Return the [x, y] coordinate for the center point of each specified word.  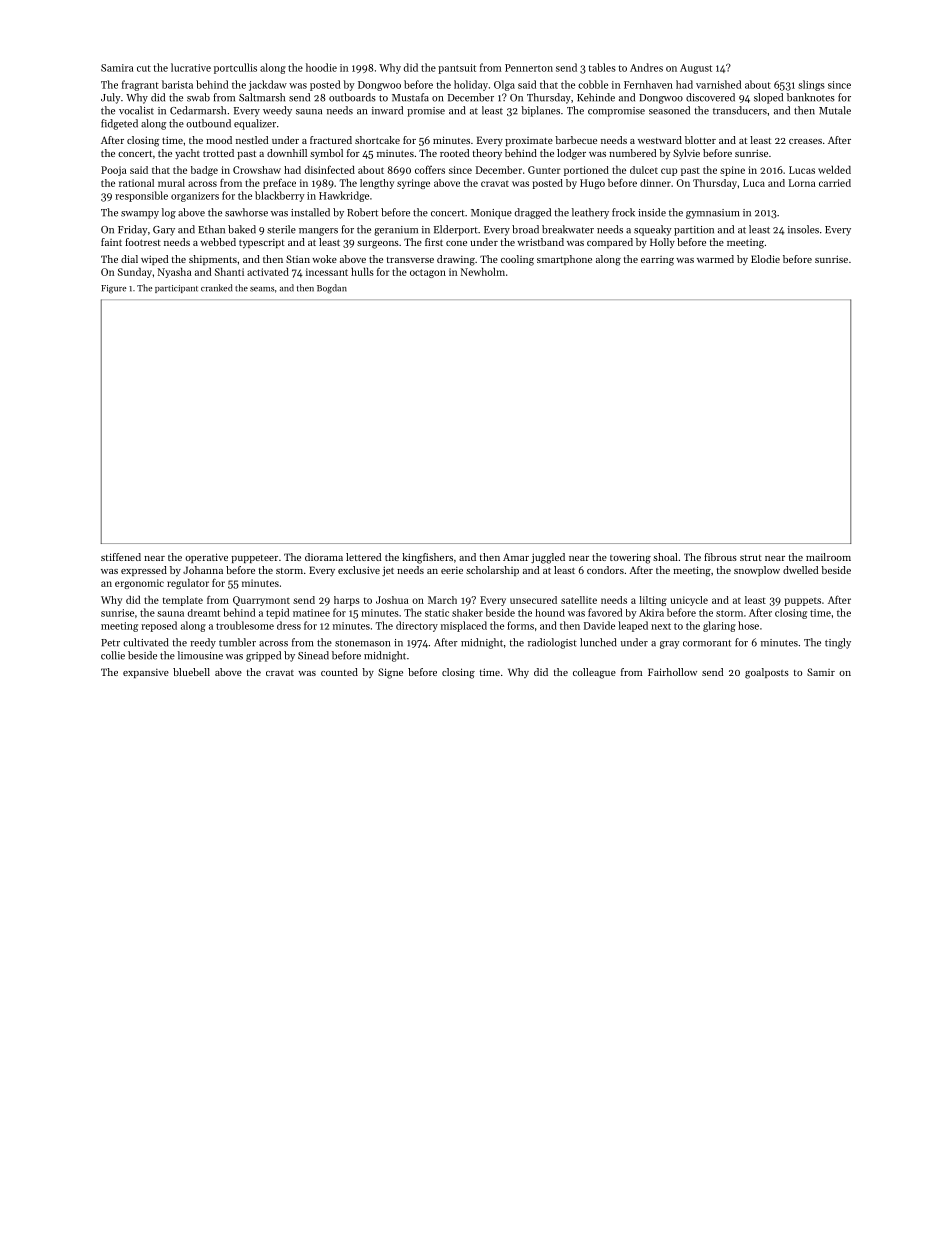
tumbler [237, 642]
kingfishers [427, 558]
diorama [324, 557]
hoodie [321, 67]
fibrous [720, 557]
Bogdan [332, 289]
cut [144, 68]
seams [262, 289]
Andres [646, 67]
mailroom [828, 557]
